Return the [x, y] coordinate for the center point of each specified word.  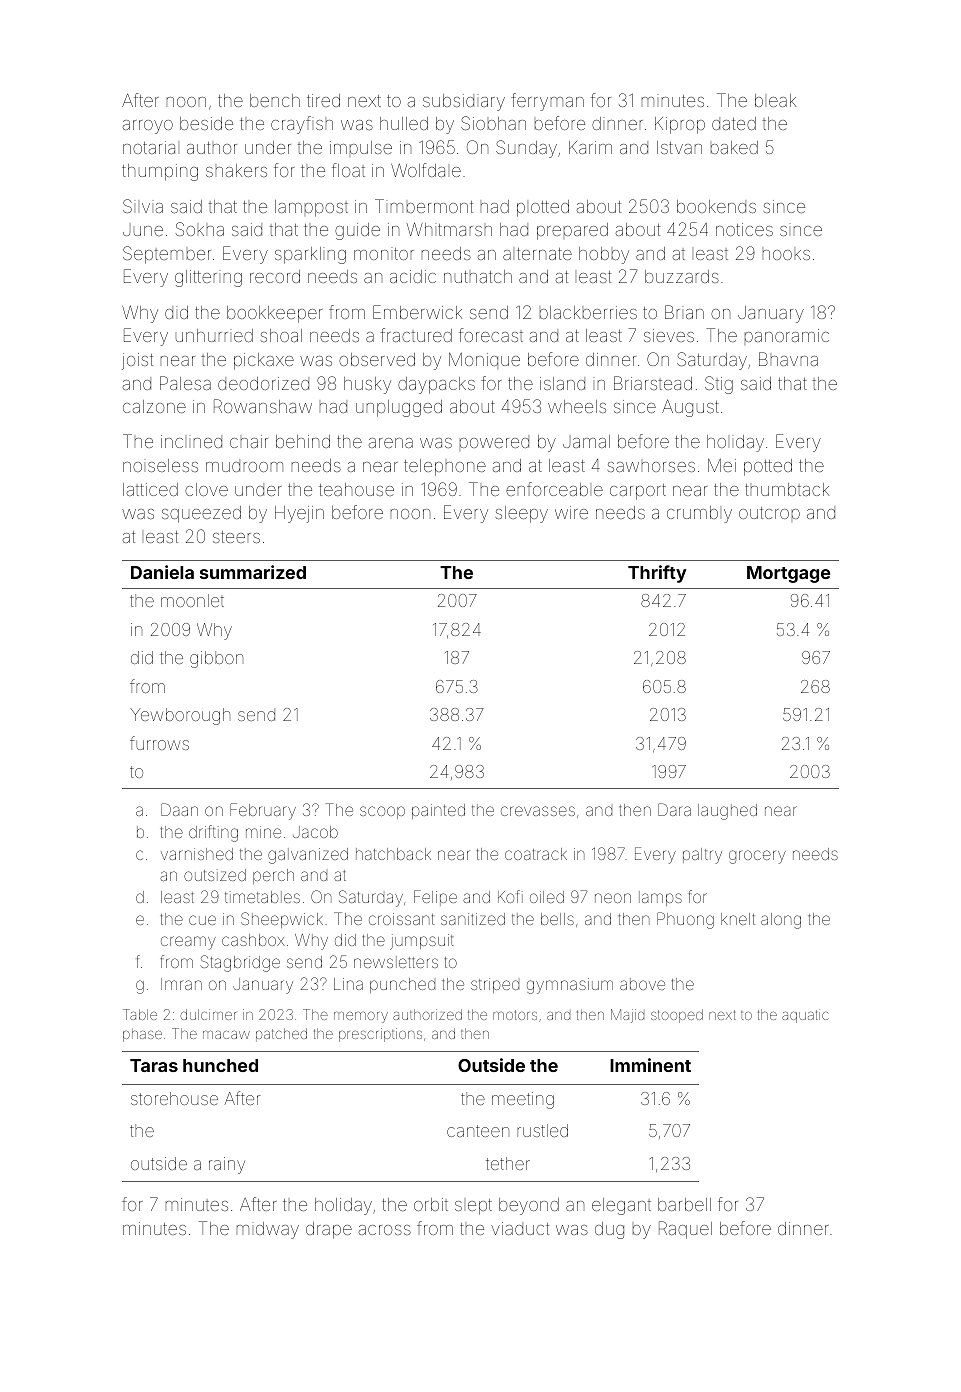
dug [609, 1230]
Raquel [685, 1230]
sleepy [522, 514]
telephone [445, 467]
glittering [208, 278]
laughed [727, 812]
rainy [227, 1165]
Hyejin [299, 514]
